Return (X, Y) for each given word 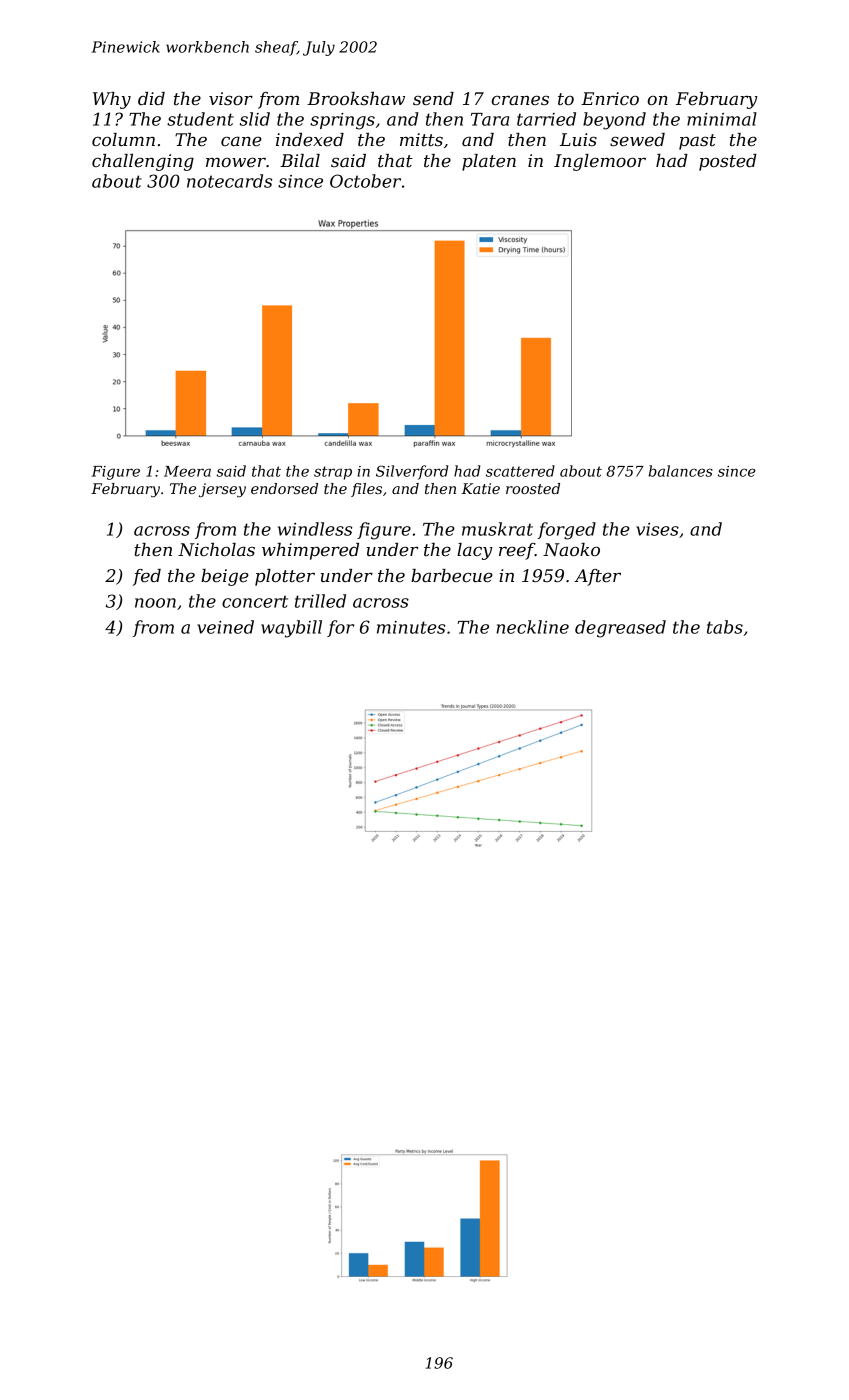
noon (155, 603)
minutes (411, 627)
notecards (229, 181)
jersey (222, 490)
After (597, 577)
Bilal (300, 160)
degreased (620, 629)
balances (681, 471)
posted (728, 162)
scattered (520, 471)
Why (112, 100)
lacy (474, 551)
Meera (187, 471)
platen (489, 162)
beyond (614, 121)
